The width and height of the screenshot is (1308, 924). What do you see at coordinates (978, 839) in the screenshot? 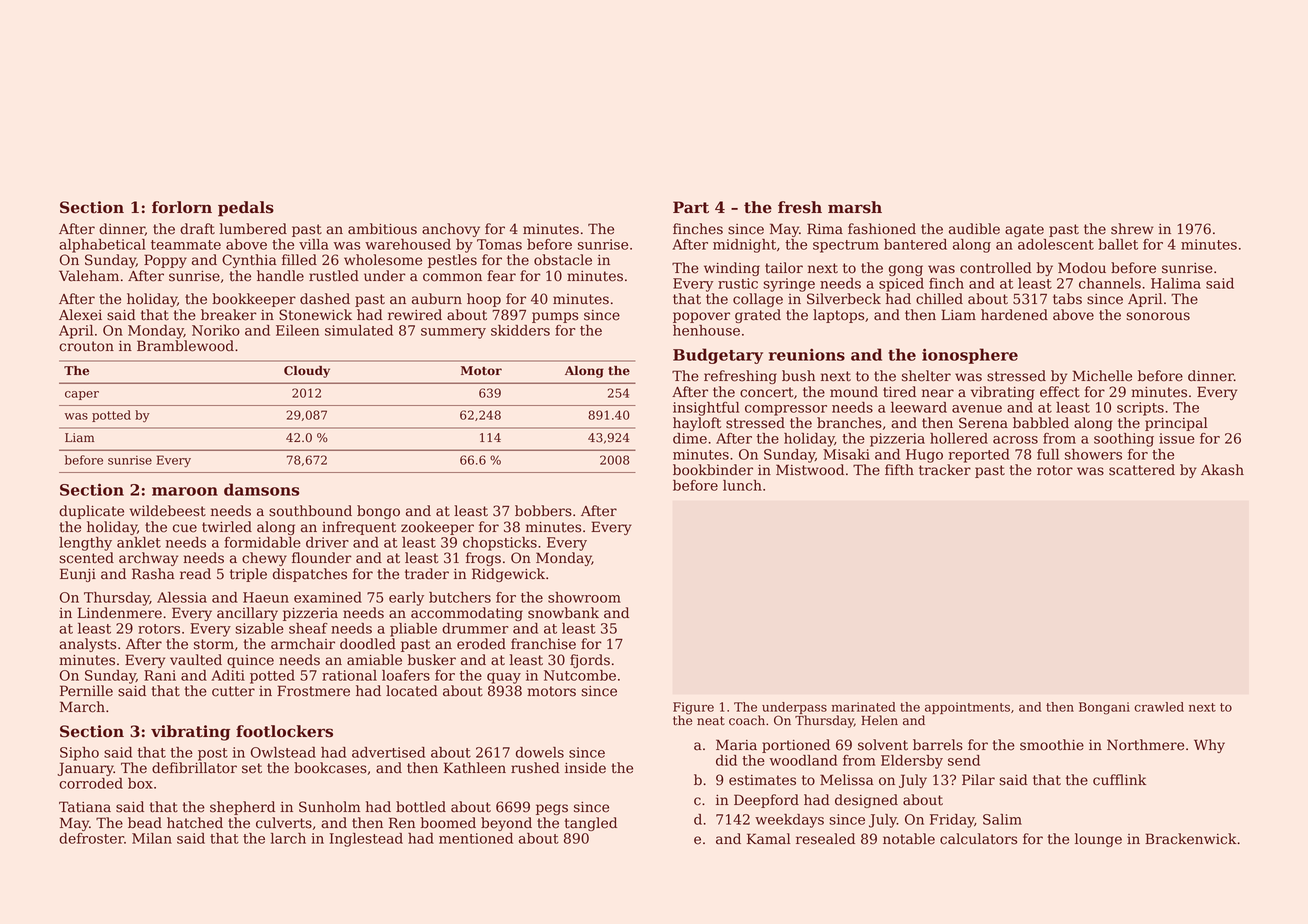
I see `calculators` at bounding box center [978, 839].
